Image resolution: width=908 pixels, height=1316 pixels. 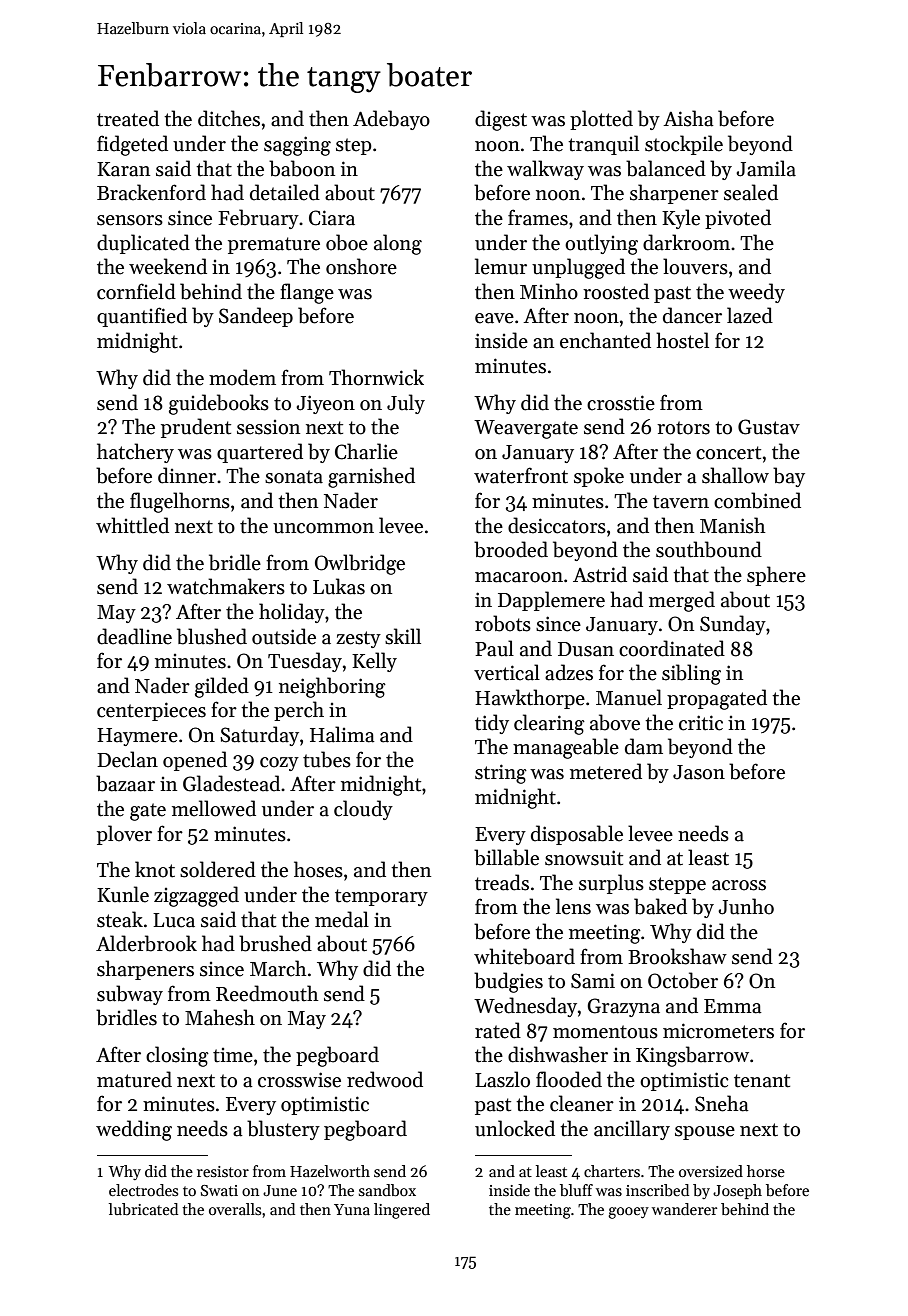 I want to click on garnished, so click(x=371, y=477).
